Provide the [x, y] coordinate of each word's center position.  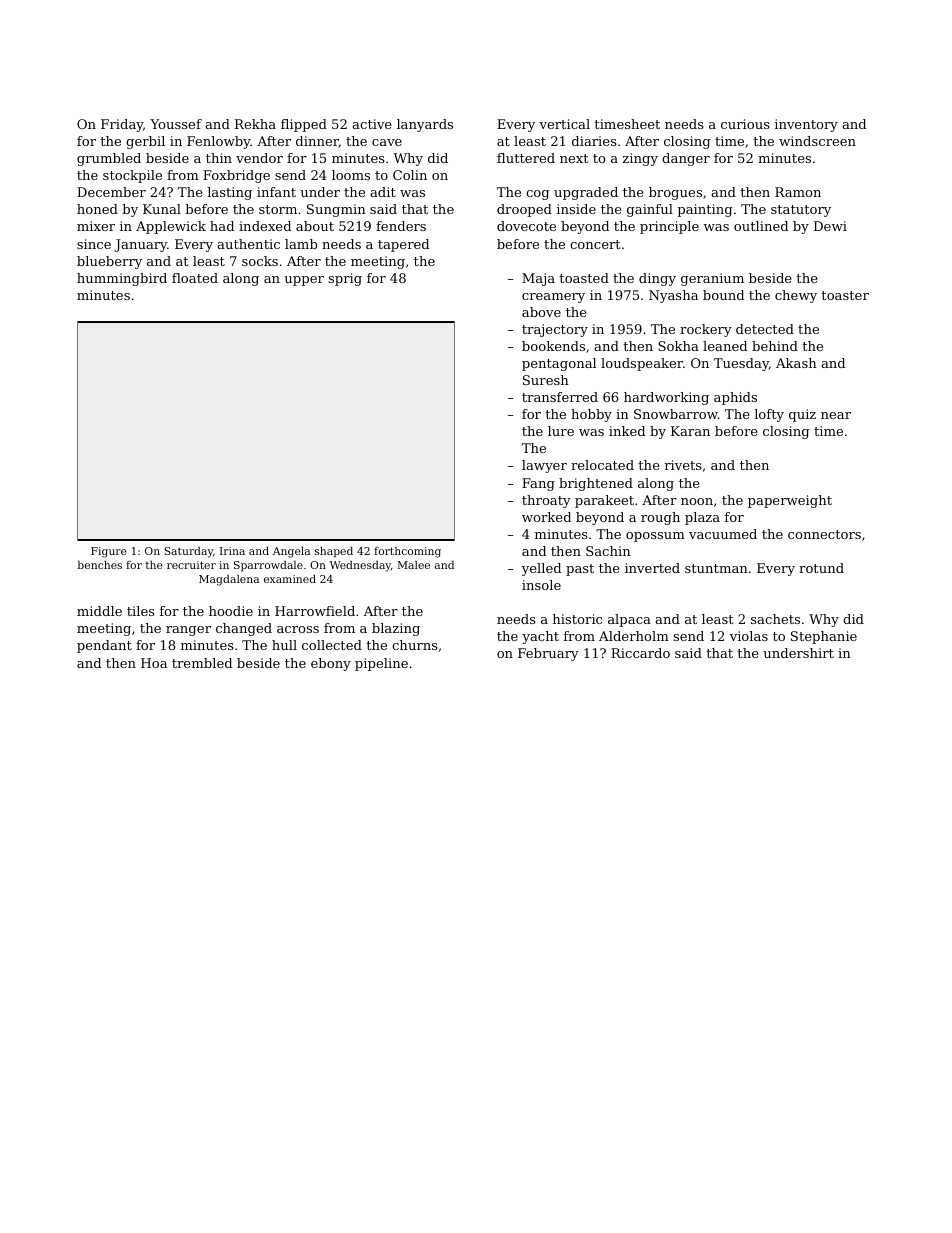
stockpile [132, 176]
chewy [796, 296]
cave [387, 142]
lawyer [544, 466]
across [298, 629]
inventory [806, 125]
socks [260, 261]
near [836, 415]
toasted [584, 278]
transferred [560, 397]
